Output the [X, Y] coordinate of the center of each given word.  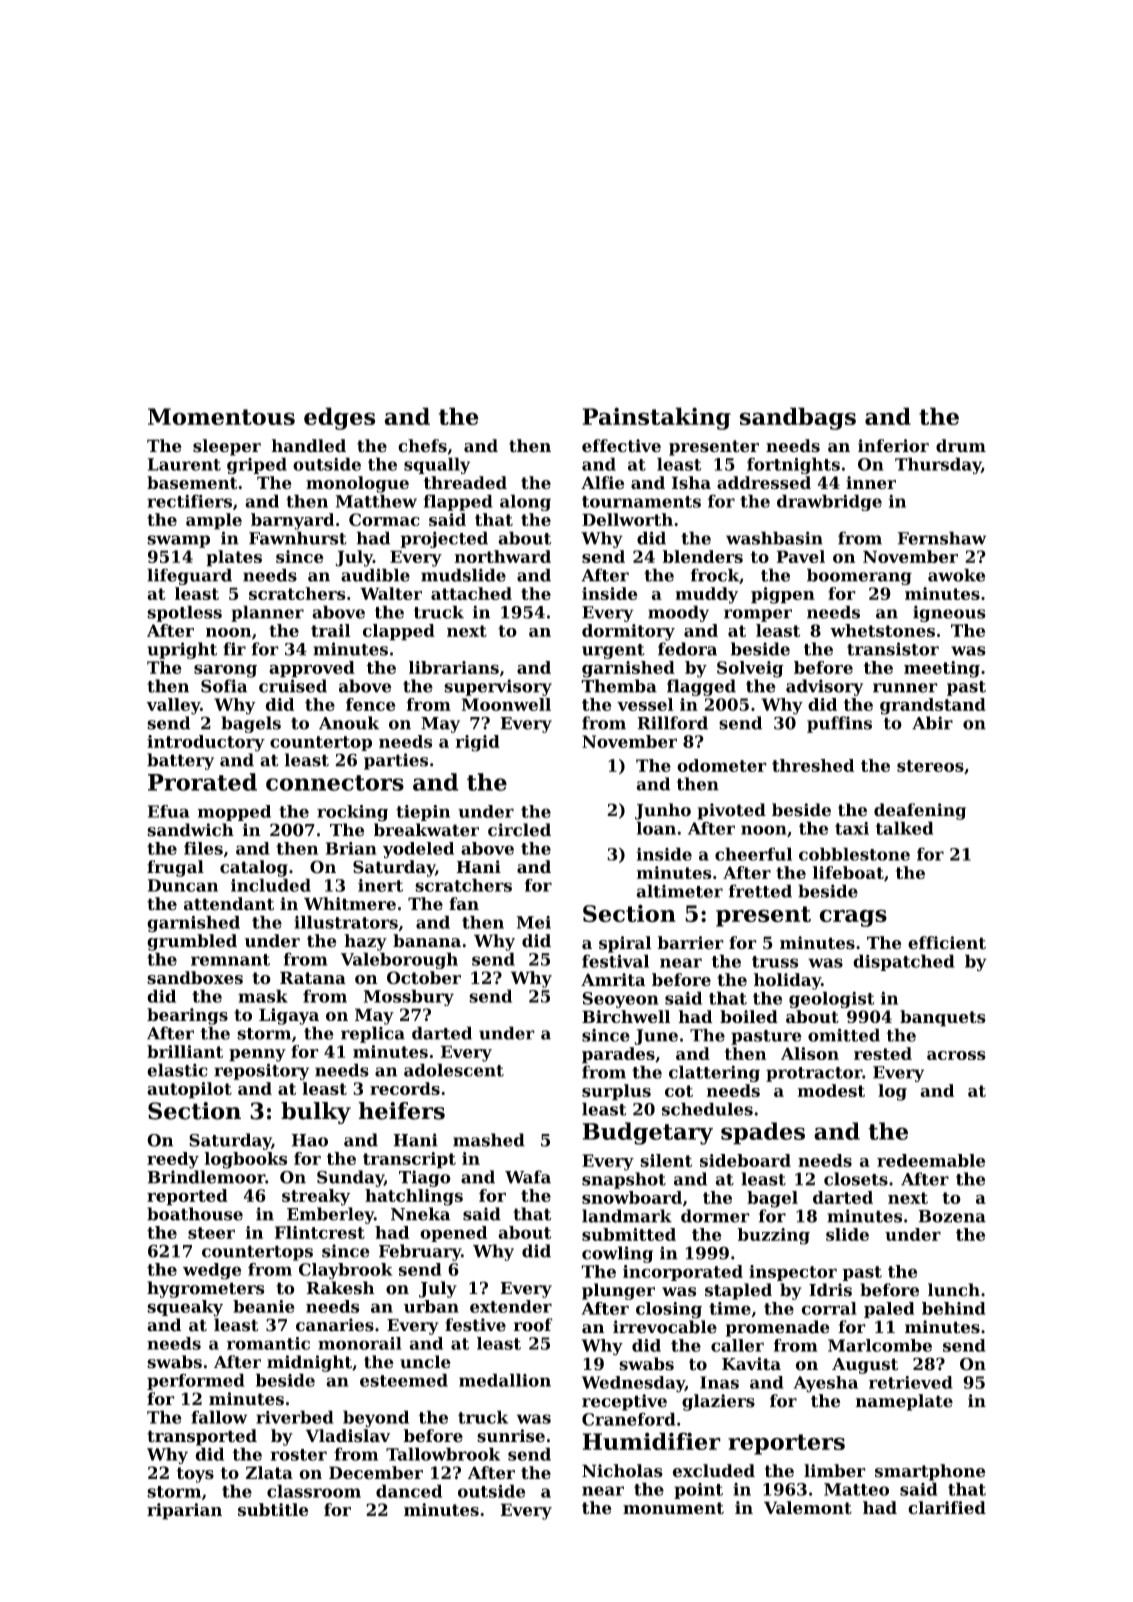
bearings [187, 1016]
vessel [645, 704]
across [956, 1055]
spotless [184, 613]
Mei [534, 922]
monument [673, 1508]
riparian [184, 1511]
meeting [942, 669]
